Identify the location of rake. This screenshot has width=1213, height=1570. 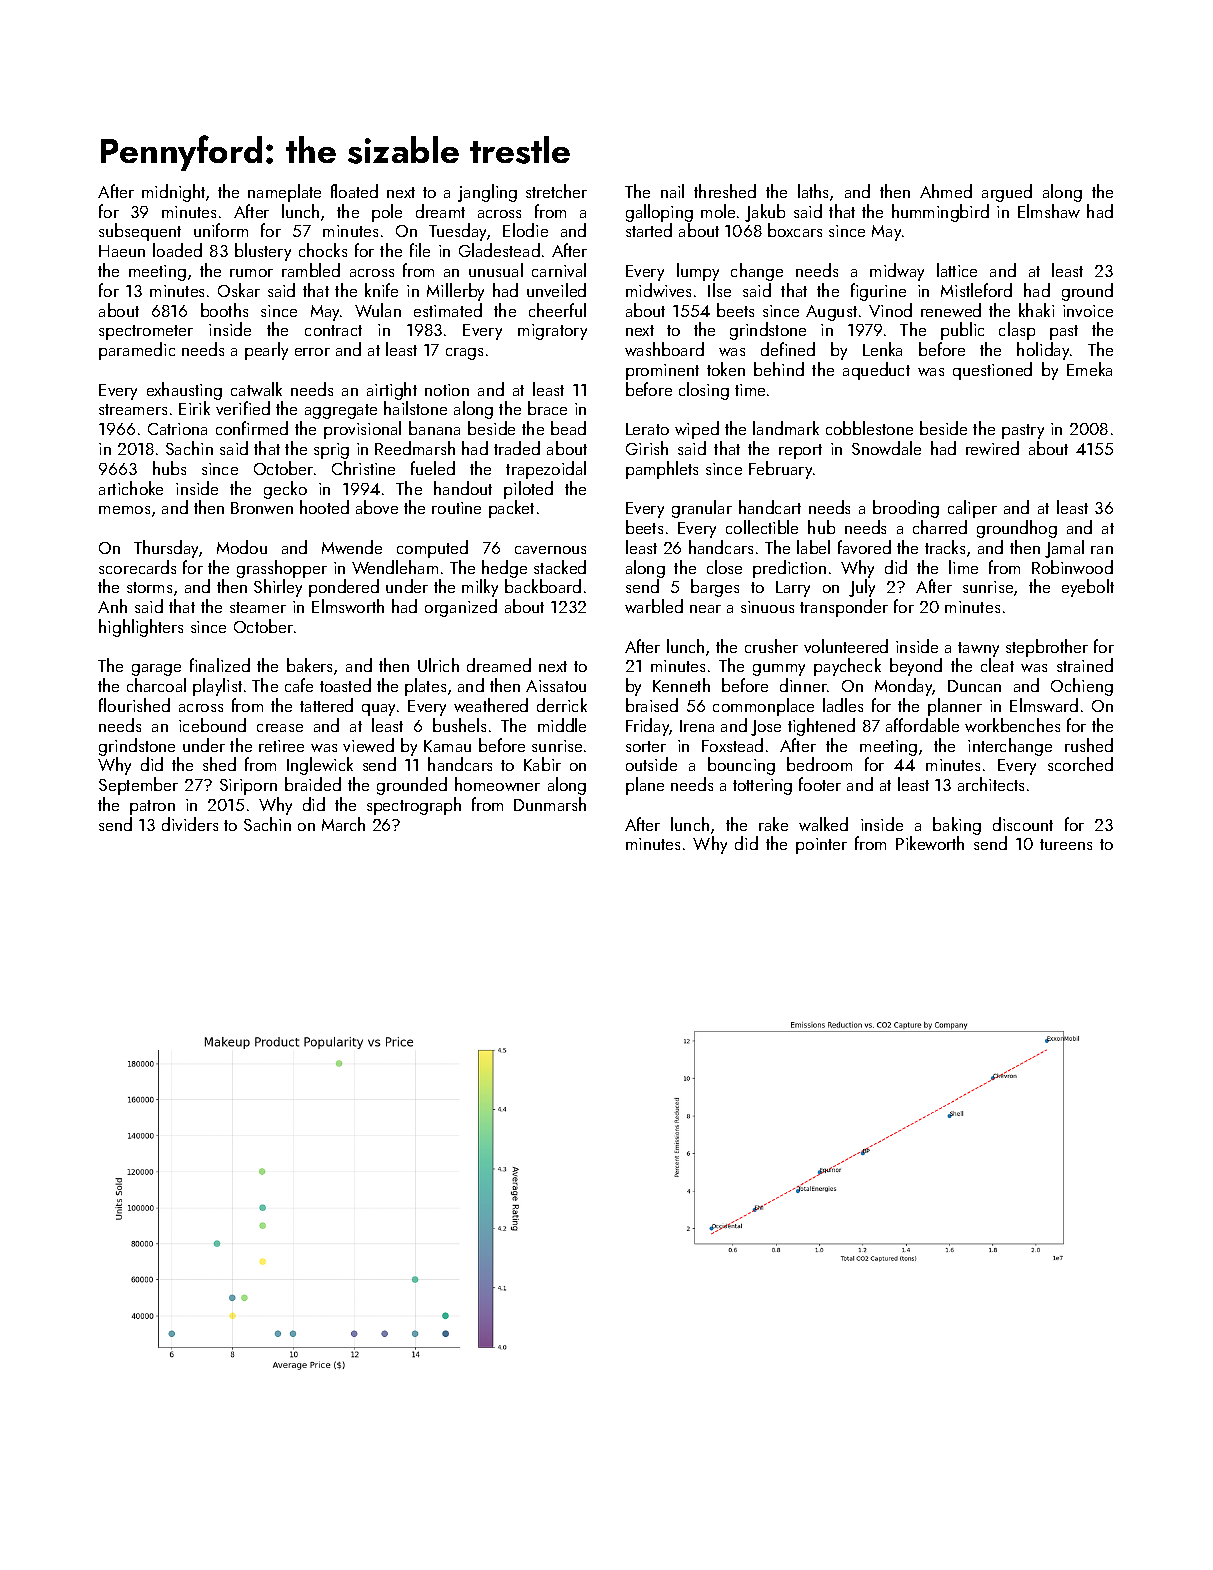
(773, 824).
